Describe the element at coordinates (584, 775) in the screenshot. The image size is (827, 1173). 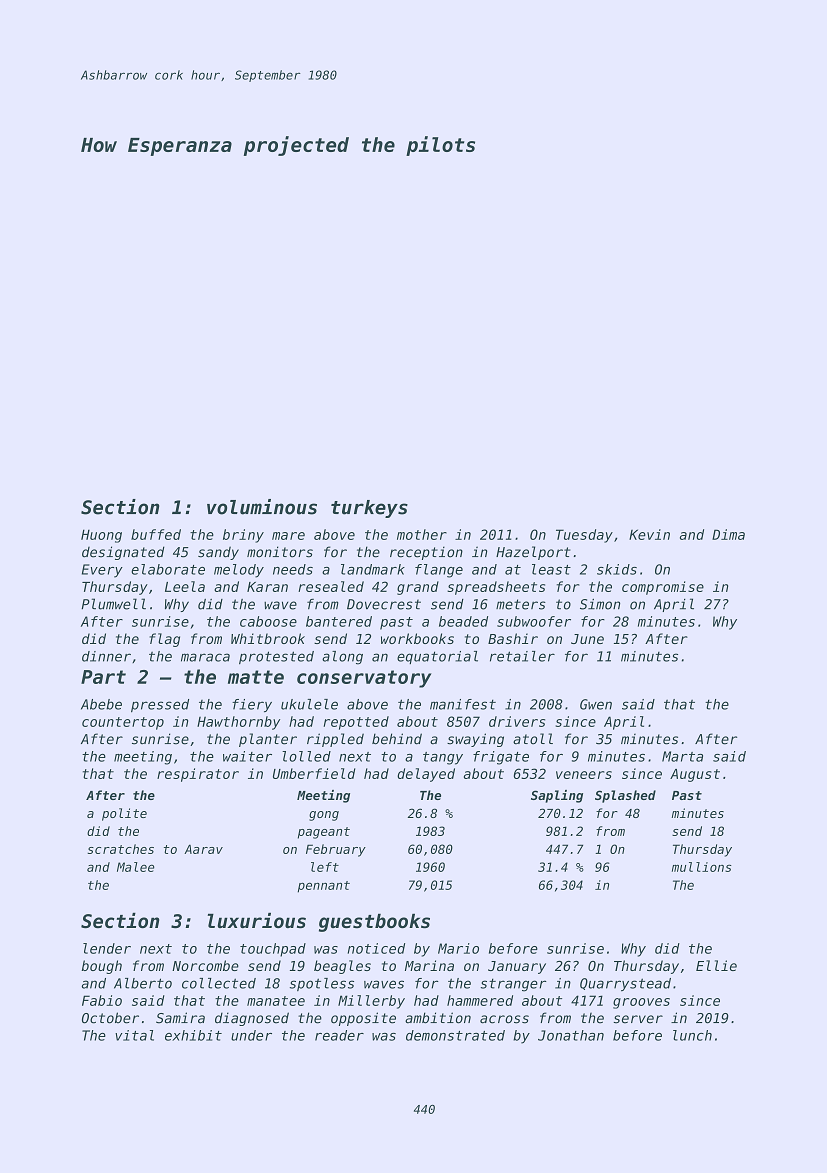
I see `veneers` at that location.
